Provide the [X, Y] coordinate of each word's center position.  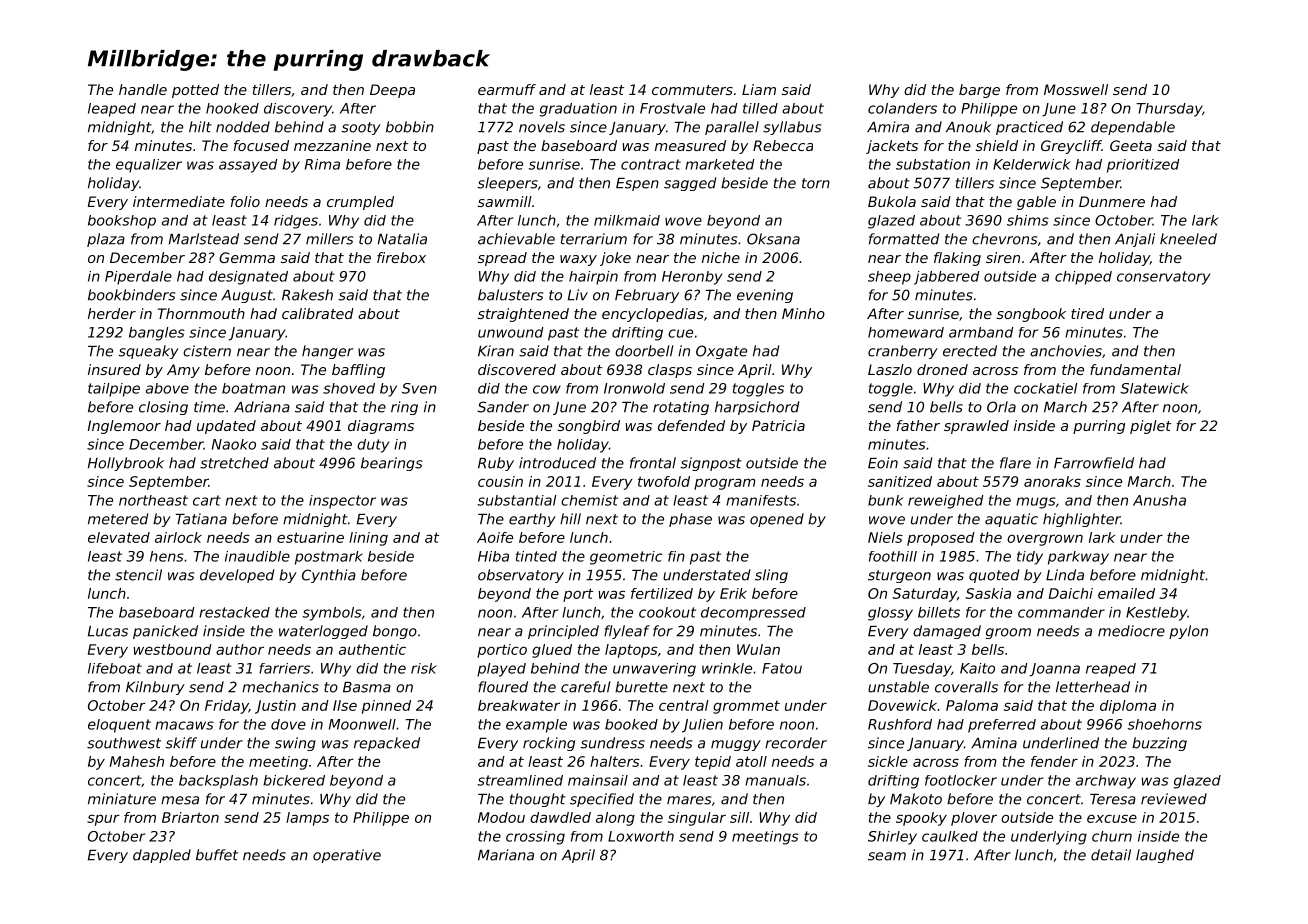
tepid [713, 763]
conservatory [1163, 278]
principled [563, 632]
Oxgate [721, 352]
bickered [294, 780]
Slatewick [1154, 388]
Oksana [773, 239]
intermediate [179, 201]
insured [114, 369]
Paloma [972, 705]
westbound [173, 649]
